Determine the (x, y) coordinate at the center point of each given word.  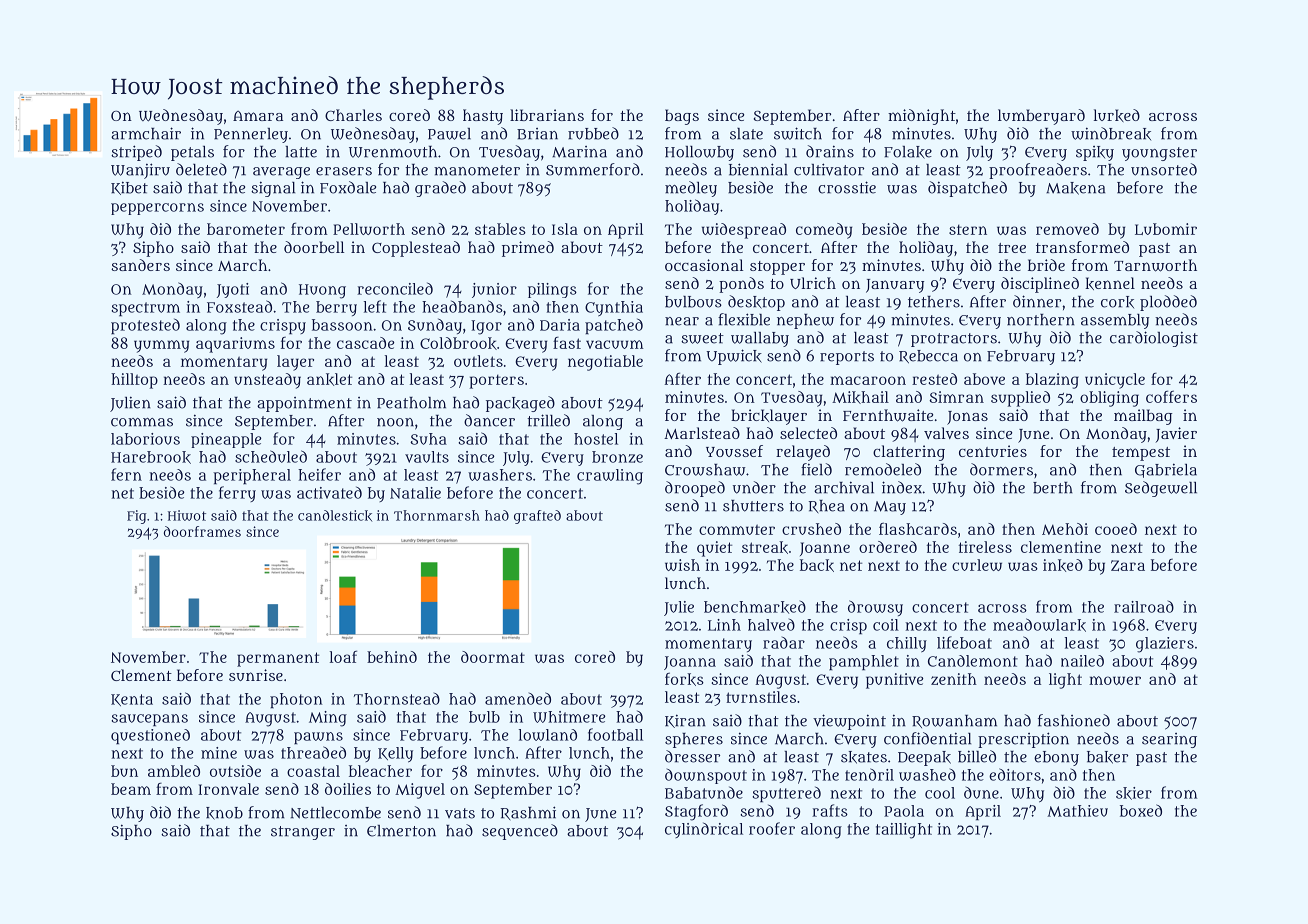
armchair (146, 133)
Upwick (734, 357)
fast (567, 343)
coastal (313, 771)
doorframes (202, 531)
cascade (366, 343)
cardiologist (1154, 339)
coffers (1171, 396)
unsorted (1164, 169)
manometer (477, 170)
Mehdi (1065, 529)
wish (682, 565)
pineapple (226, 440)
